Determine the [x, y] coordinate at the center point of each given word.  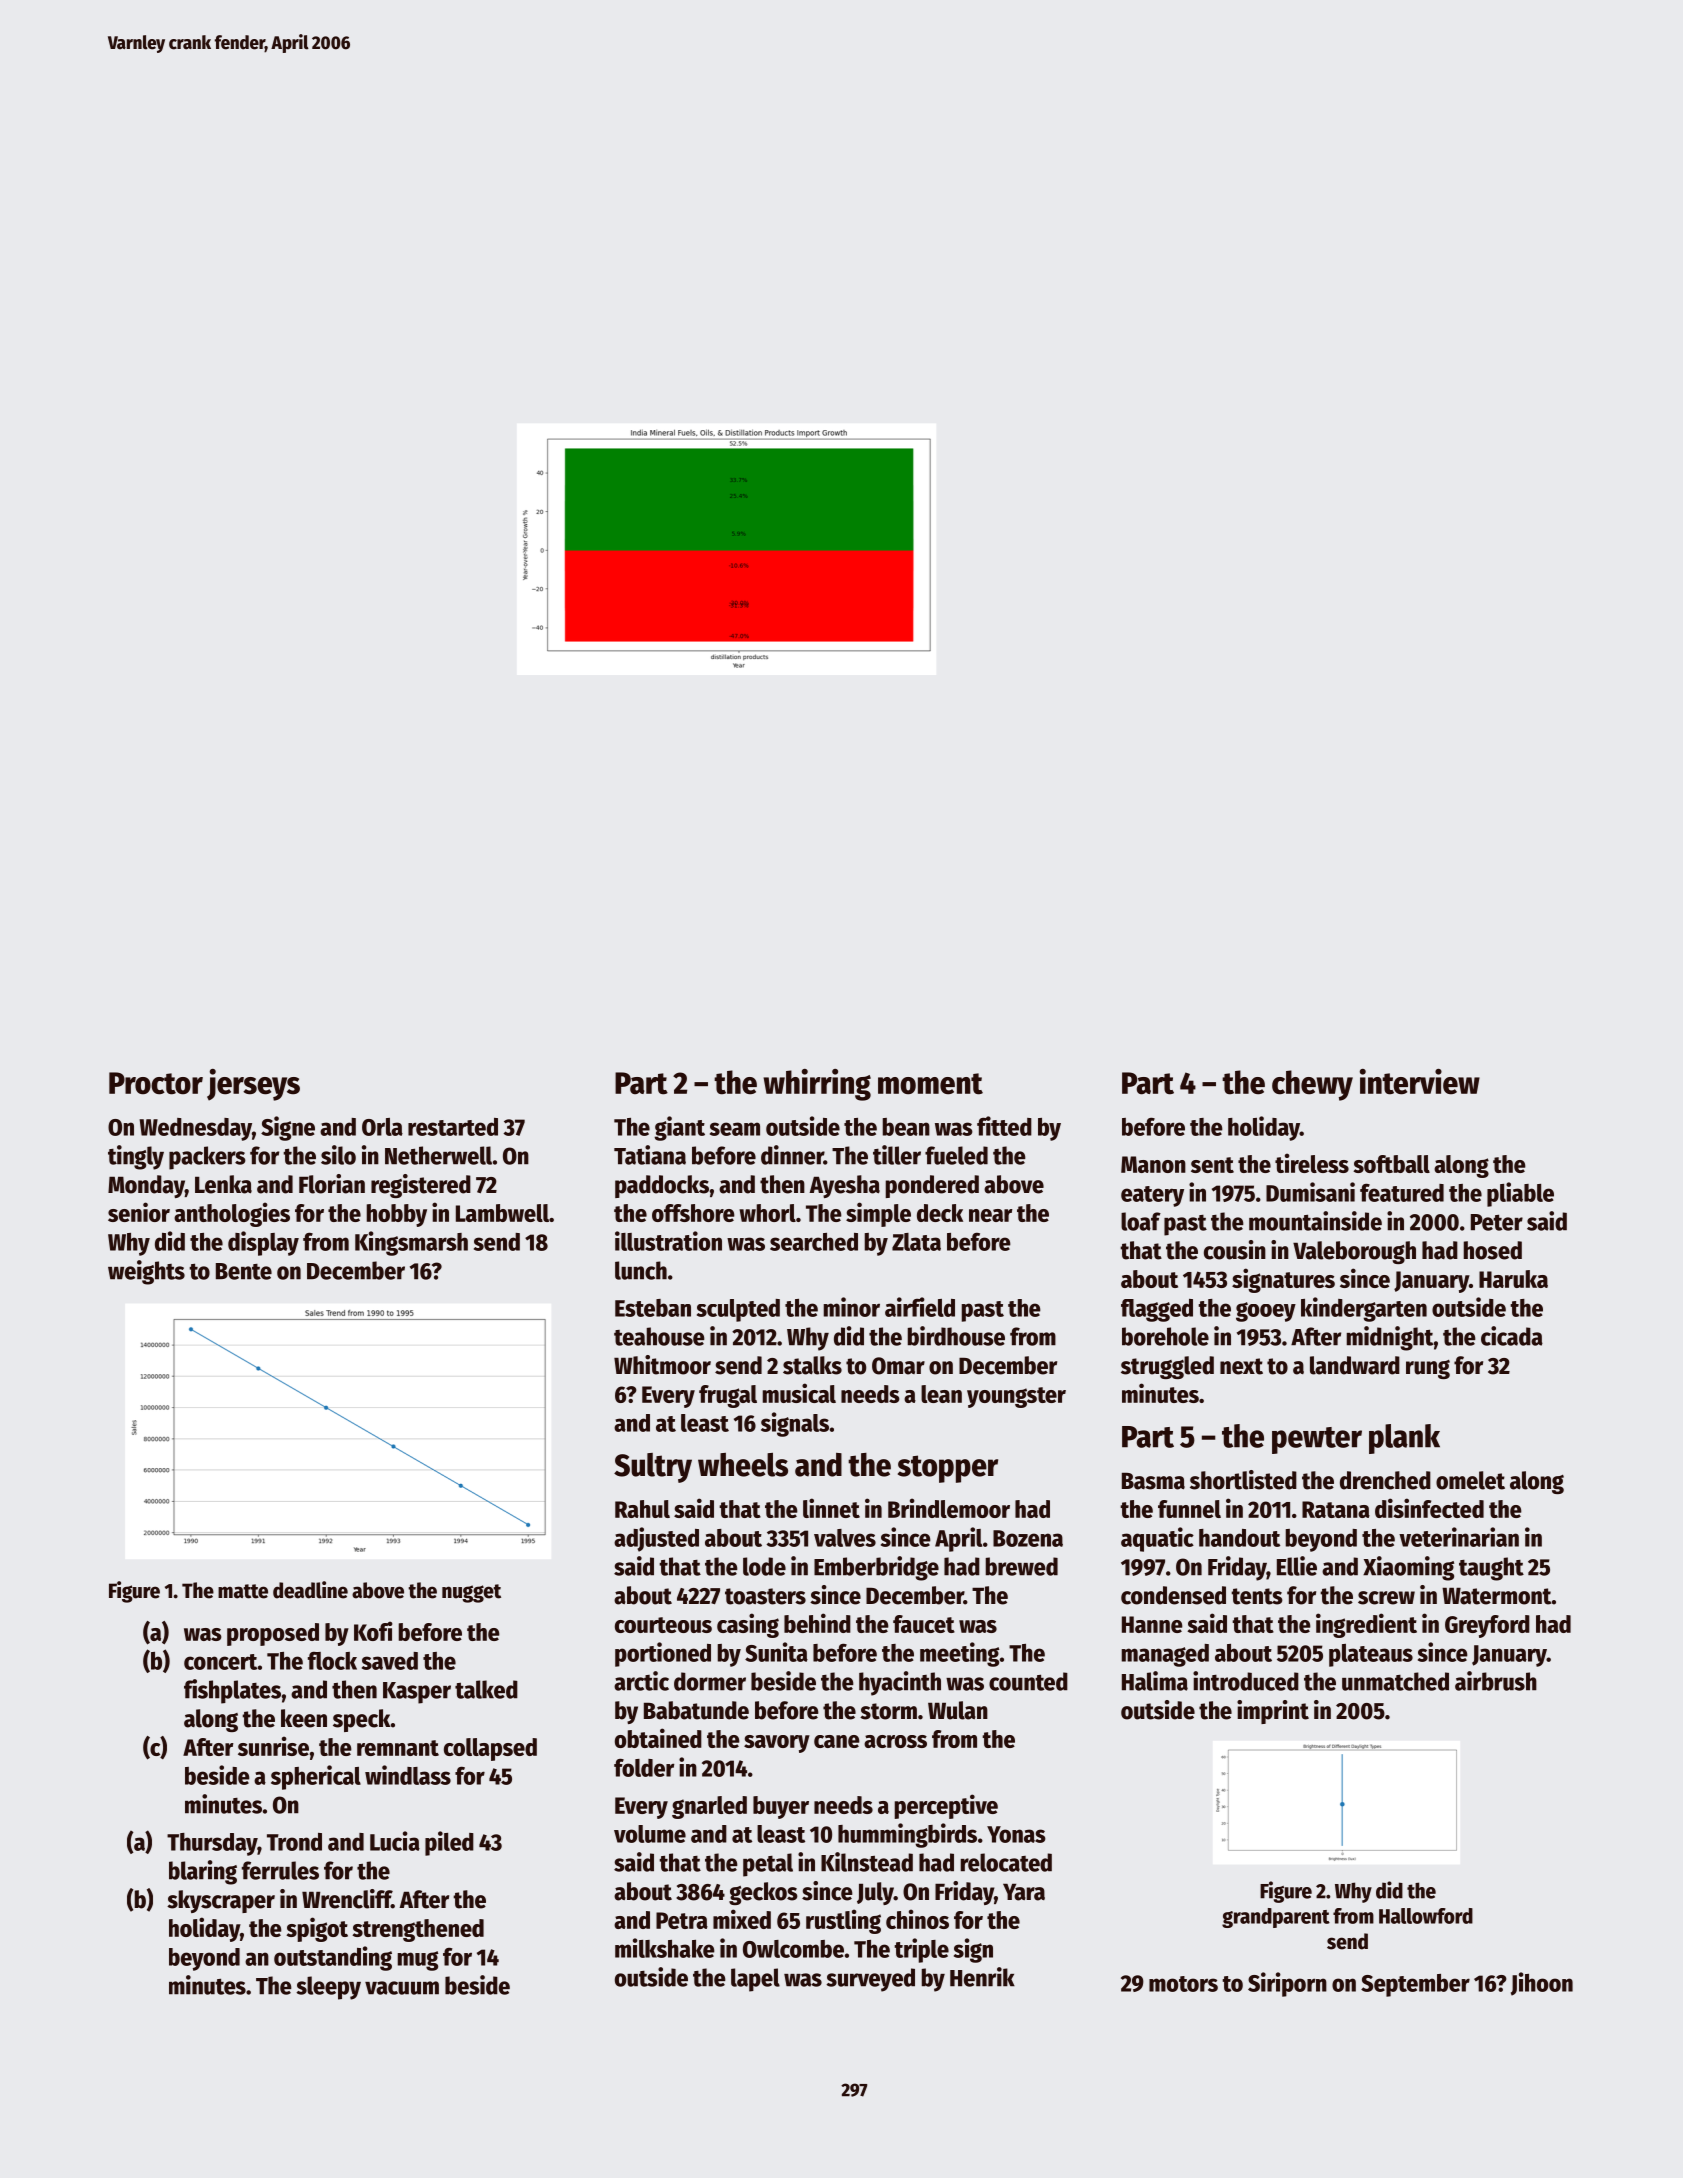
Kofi [373, 1631]
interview [1420, 1082]
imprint [1273, 1712]
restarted [453, 1127]
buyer [781, 1807]
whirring [817, 1085]
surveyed [870, 1980]
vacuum [402, 1988]
